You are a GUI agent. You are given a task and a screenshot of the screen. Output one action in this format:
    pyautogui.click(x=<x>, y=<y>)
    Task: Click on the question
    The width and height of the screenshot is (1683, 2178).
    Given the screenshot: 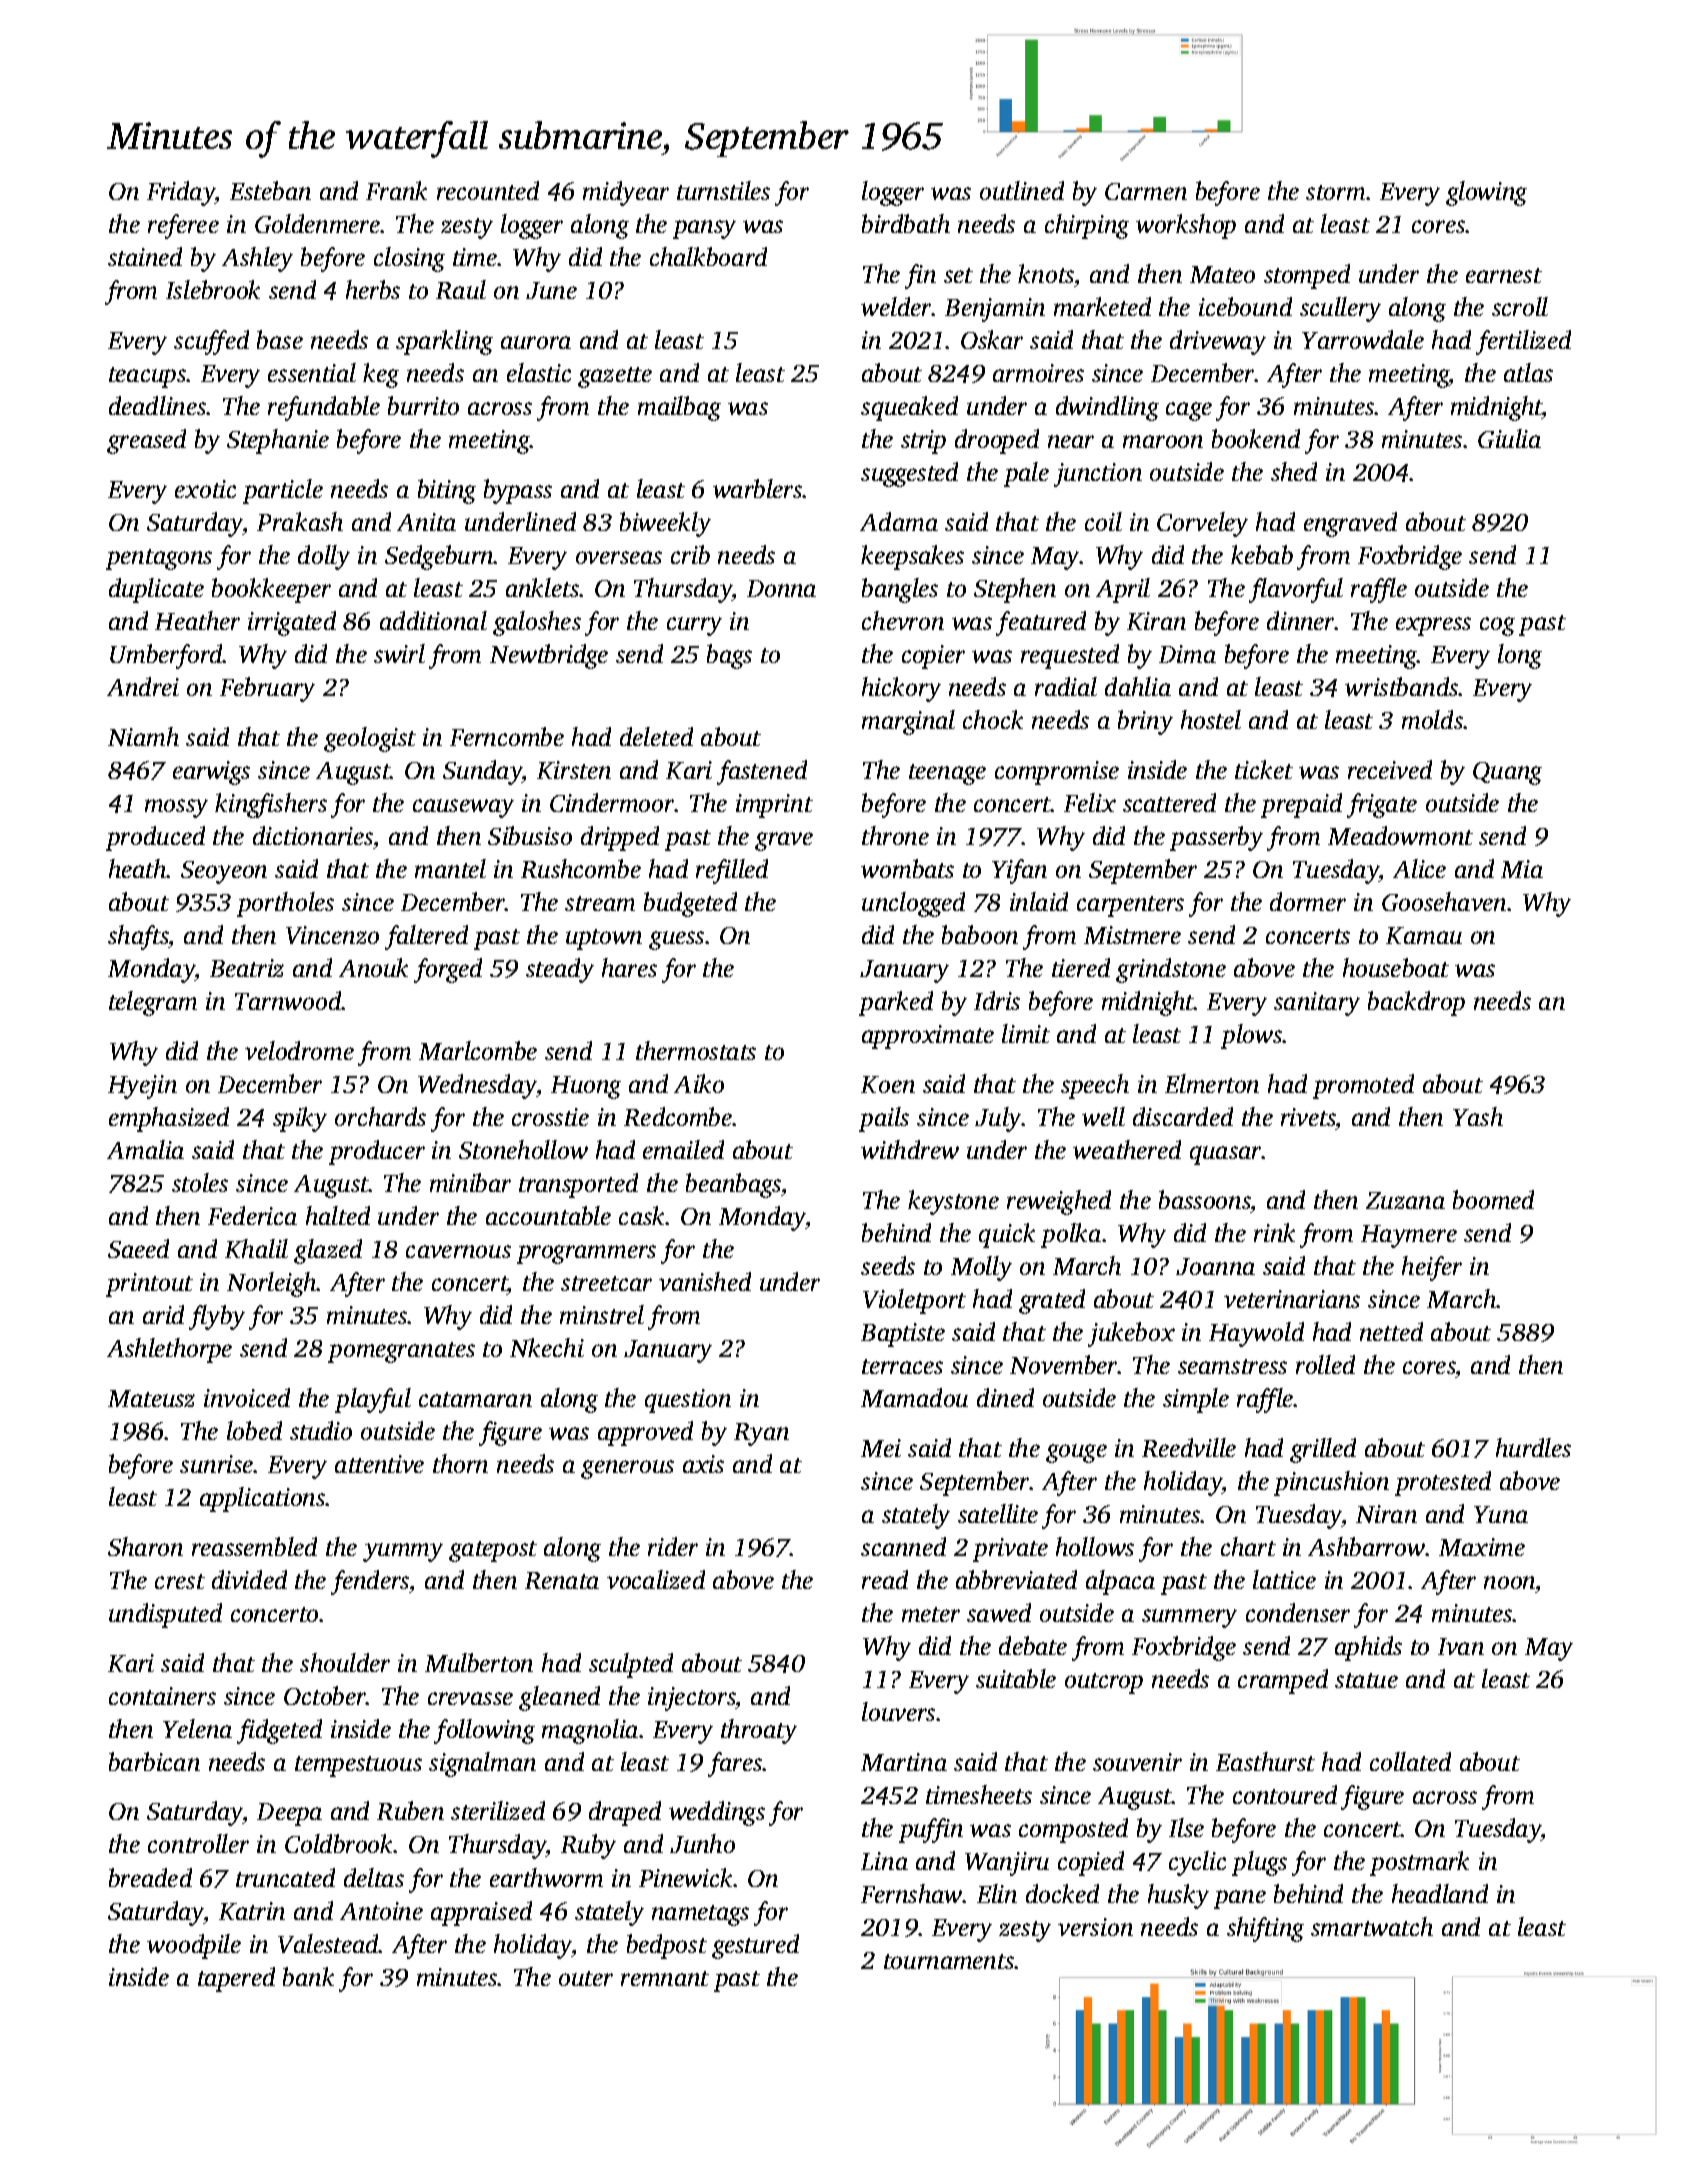 What is the action you would take?
    pyautogui.click(x=688, y=1401)
